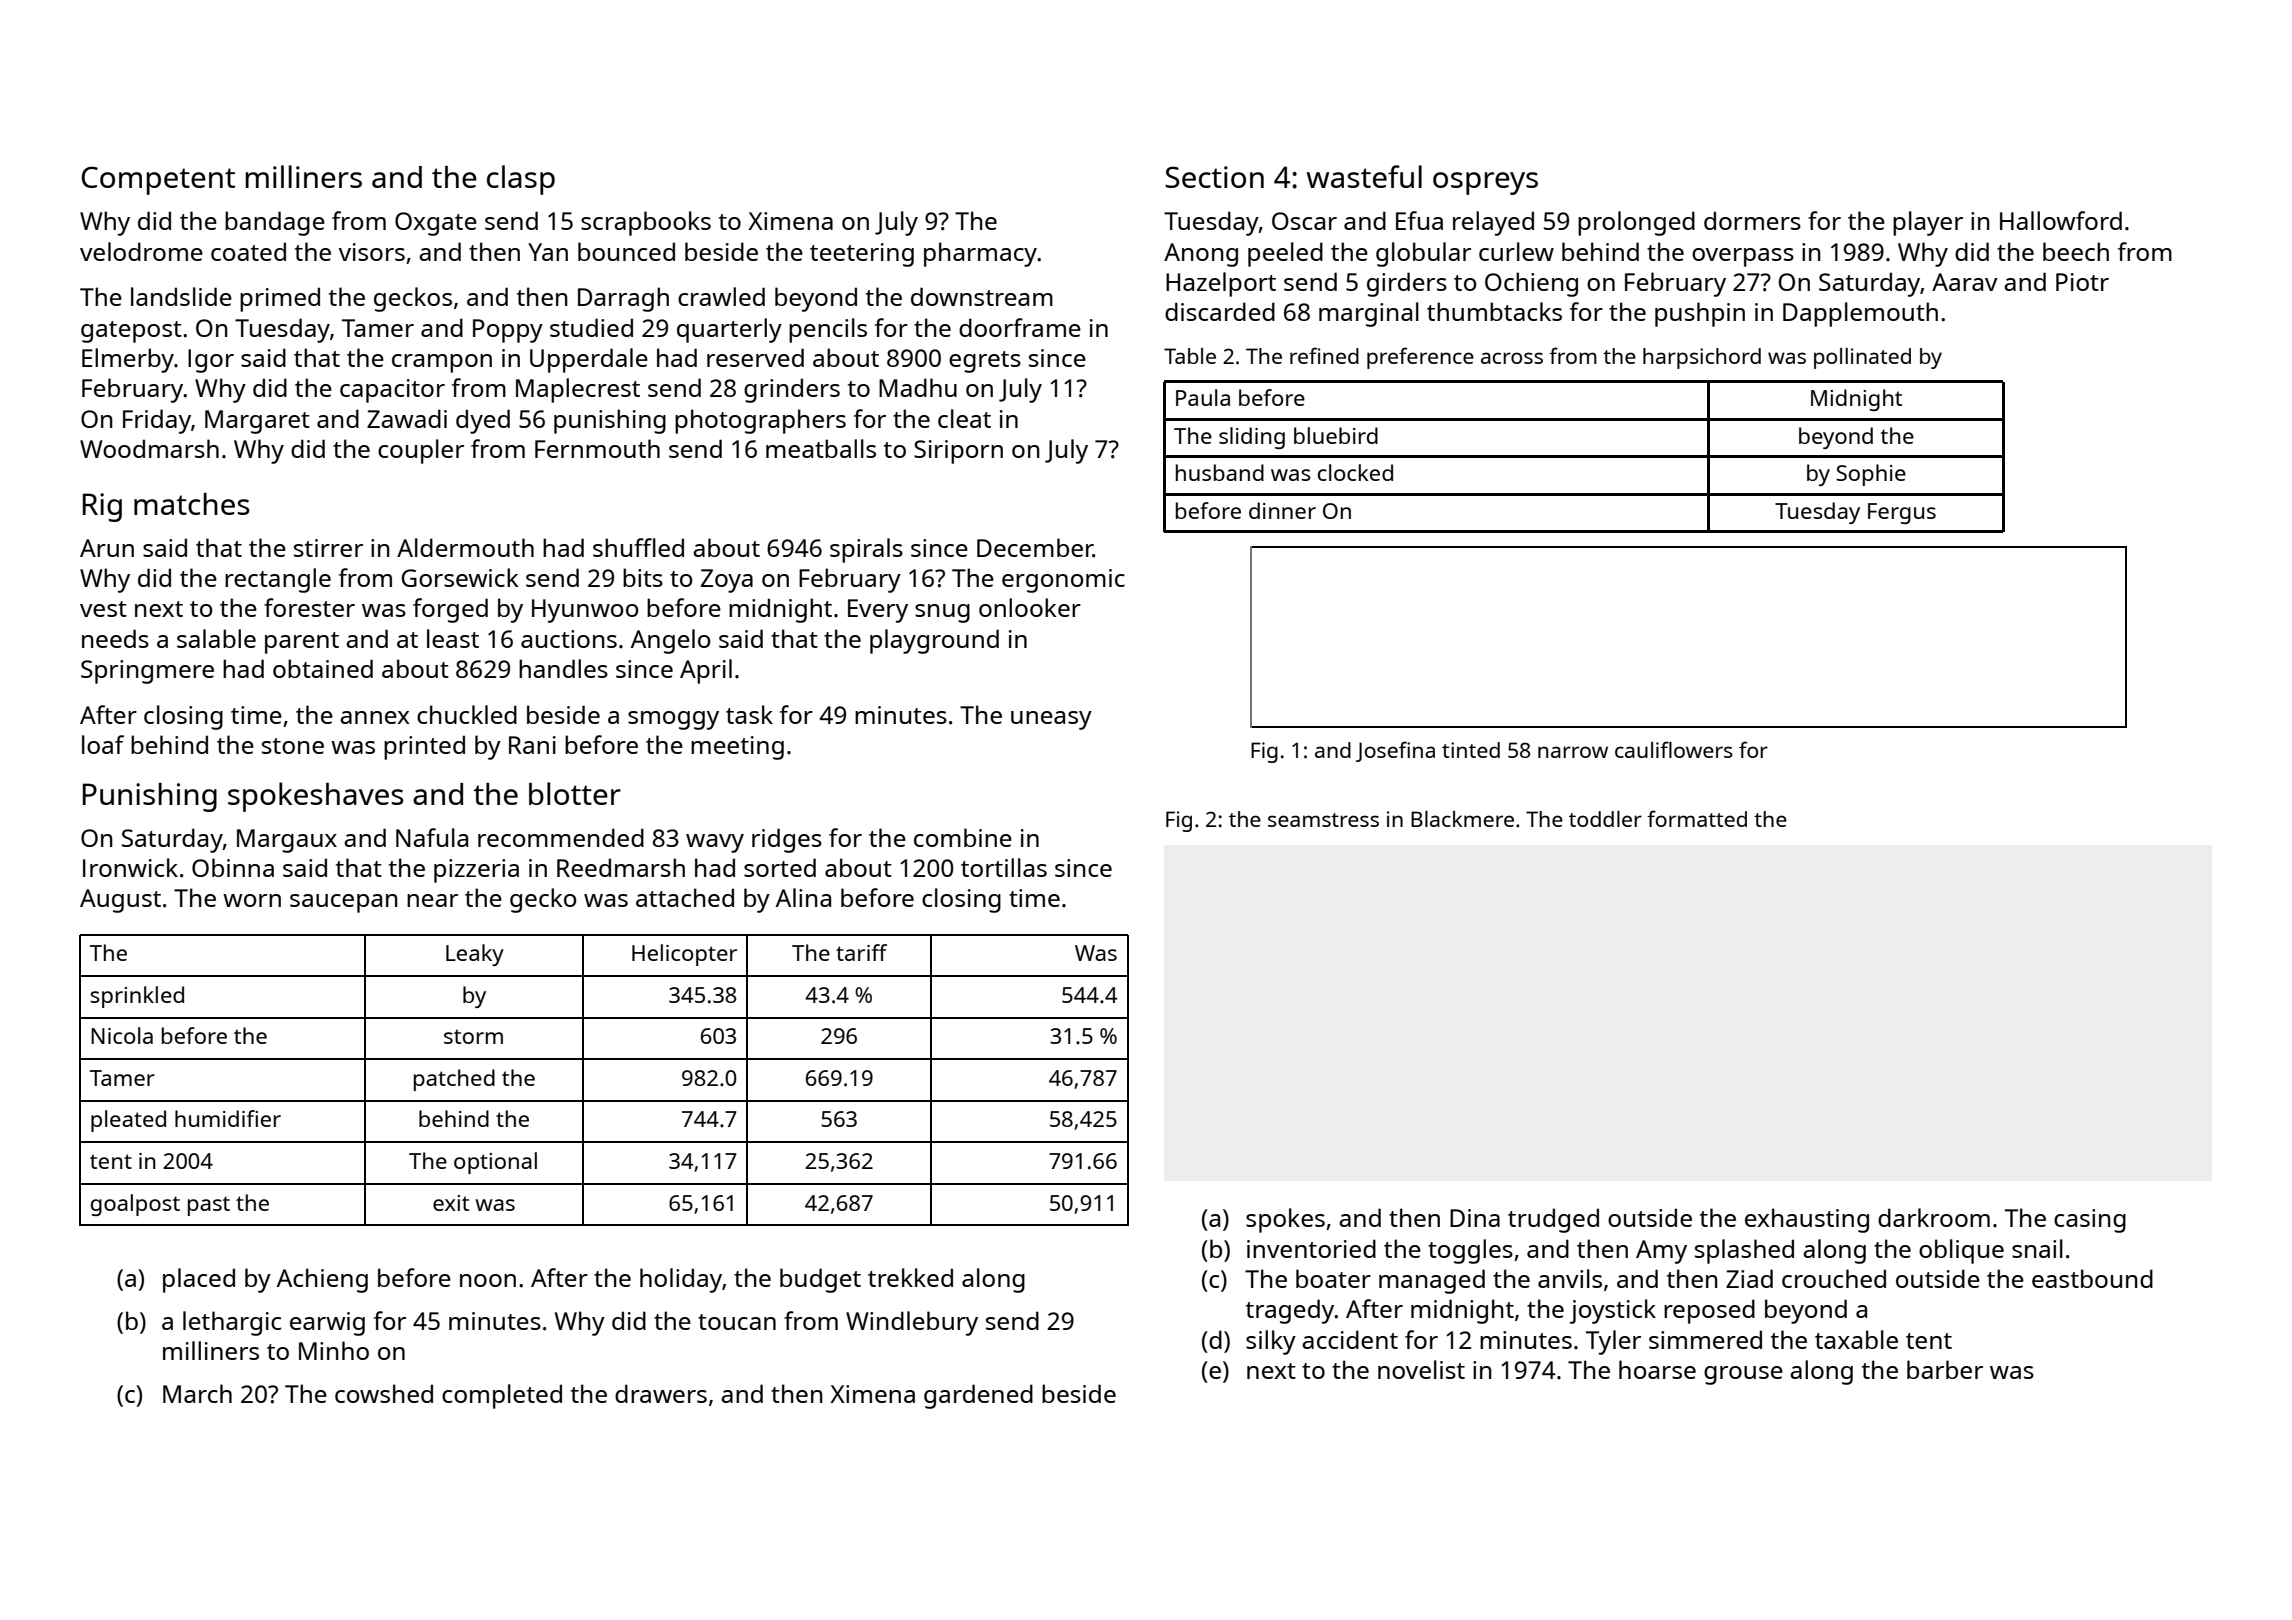  I want to click on dinner, so click(1282, 510).
